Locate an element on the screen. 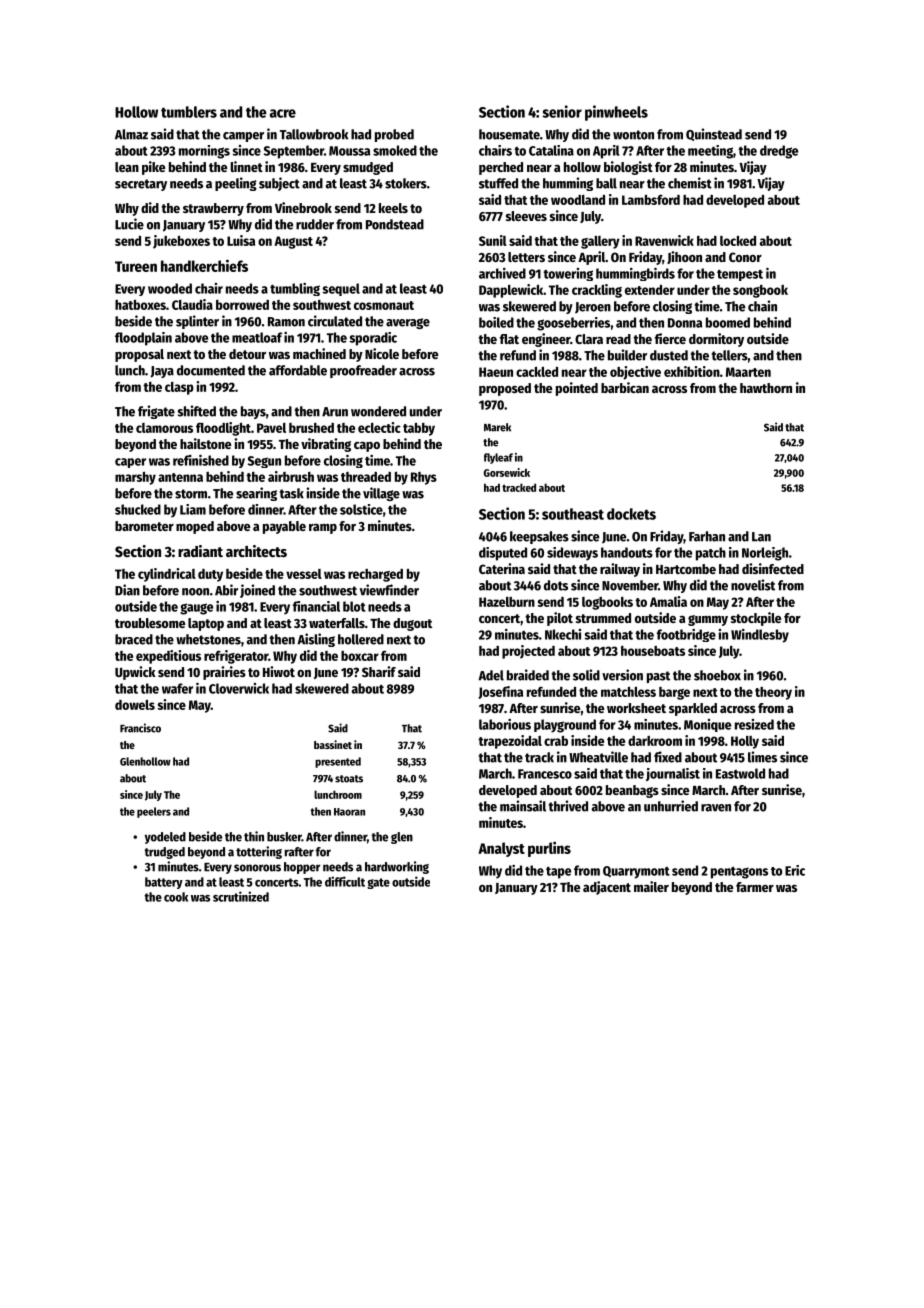 This screenshot has height=1308, width=924. pinwheels is located at coordinates (616, 113).
